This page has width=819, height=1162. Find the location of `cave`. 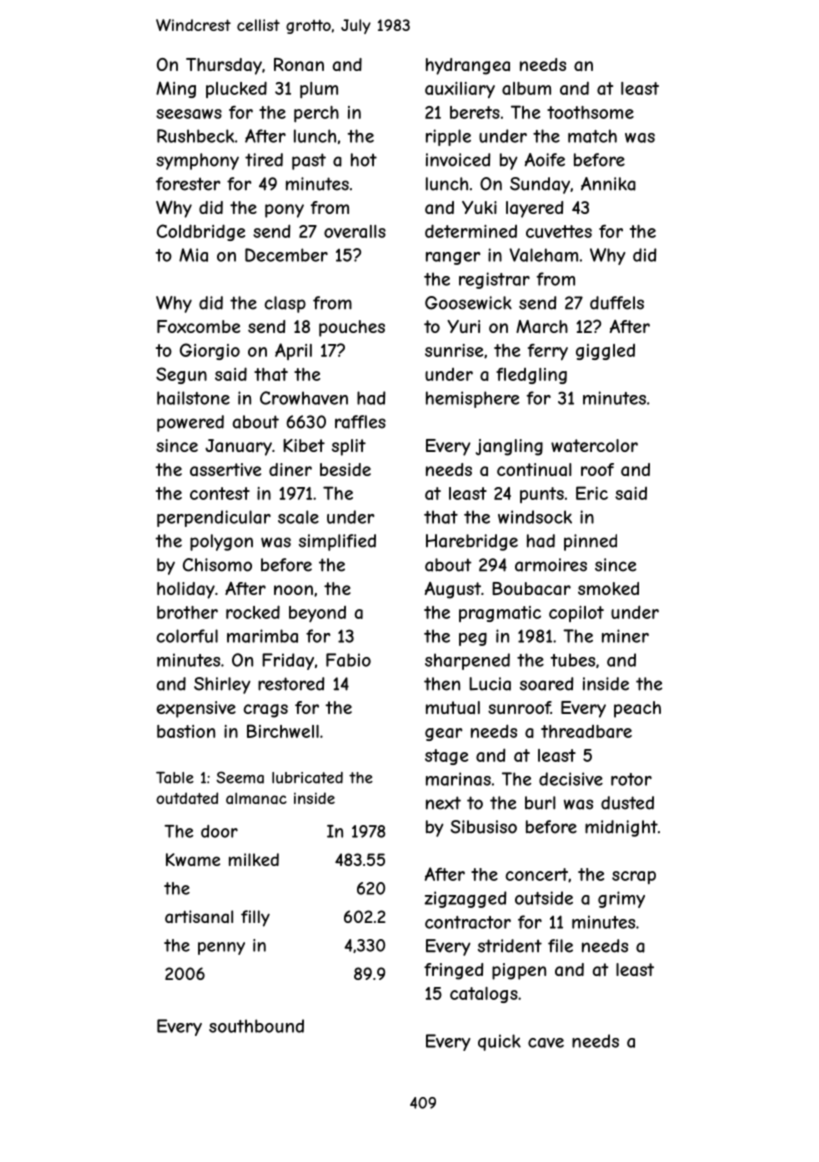

cave is located at coordinates (546, 1043).
